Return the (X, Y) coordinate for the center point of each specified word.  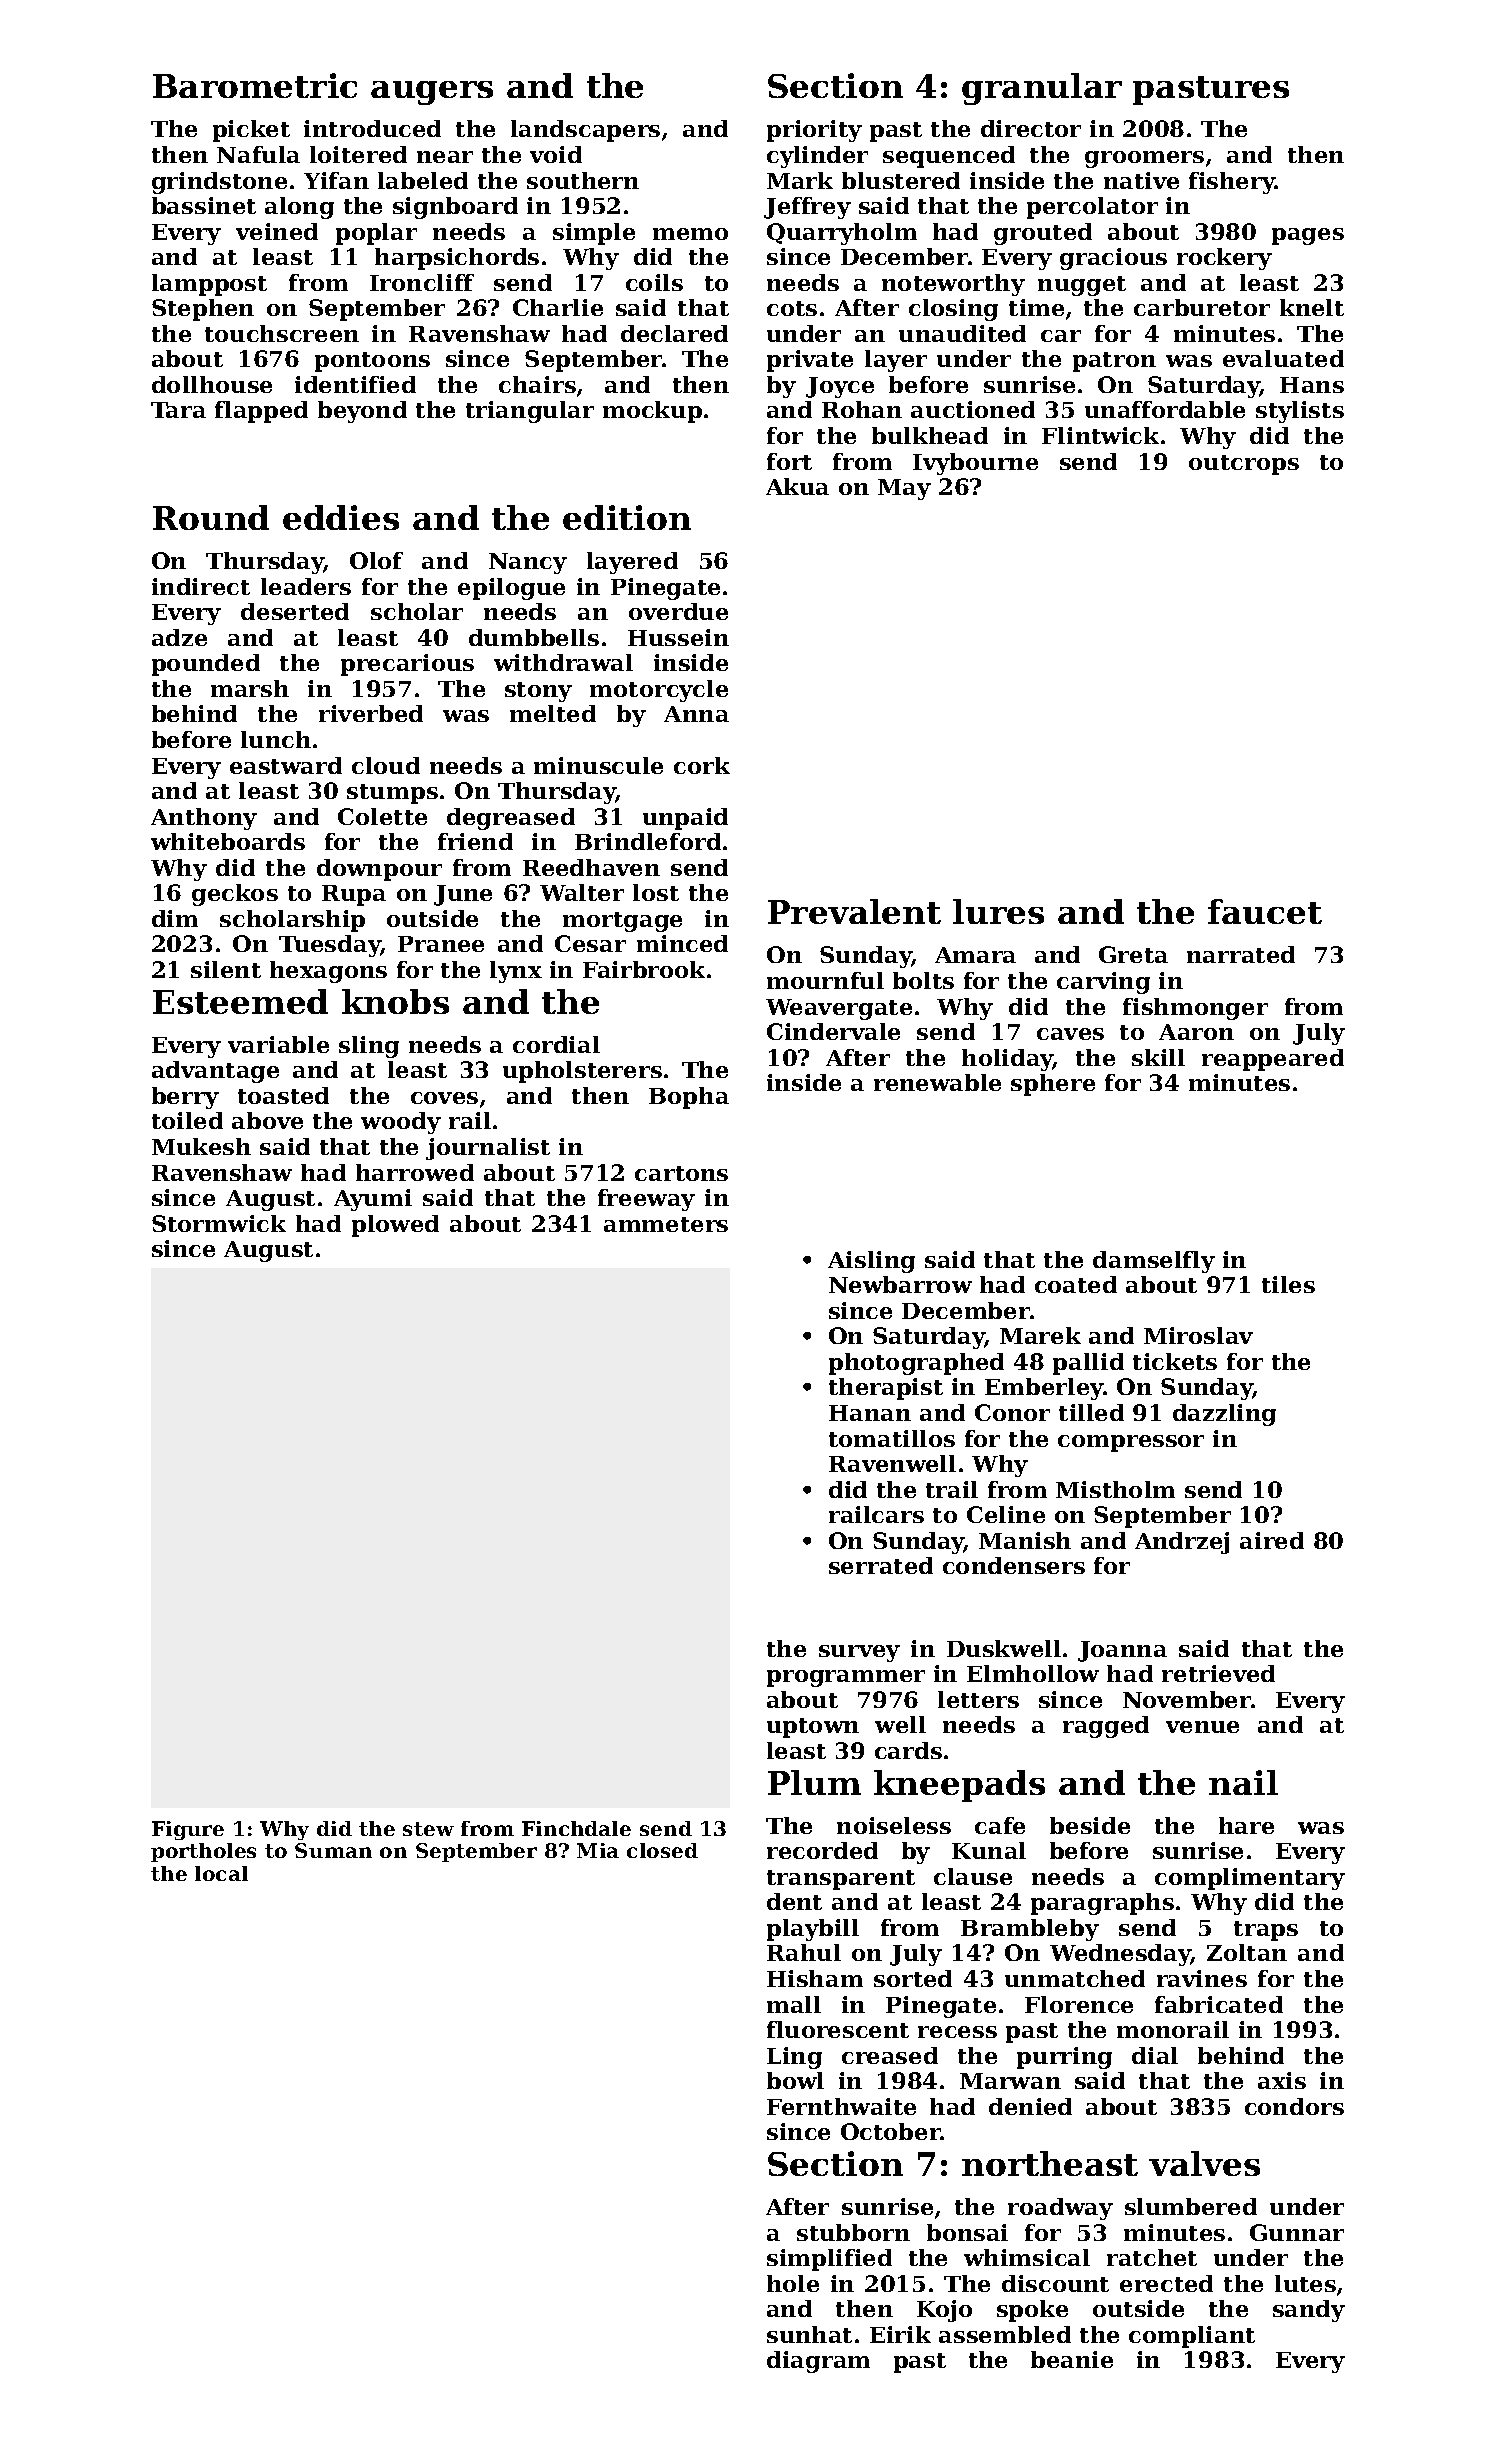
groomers (1144, 159)
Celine (1006, 1514)
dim (175, 918)
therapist (886, 1389)
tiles (1288, 1284)
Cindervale (833, 1031)
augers (432, 93)
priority (814, 131)
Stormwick (219, 1223)
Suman (333, 1850)
